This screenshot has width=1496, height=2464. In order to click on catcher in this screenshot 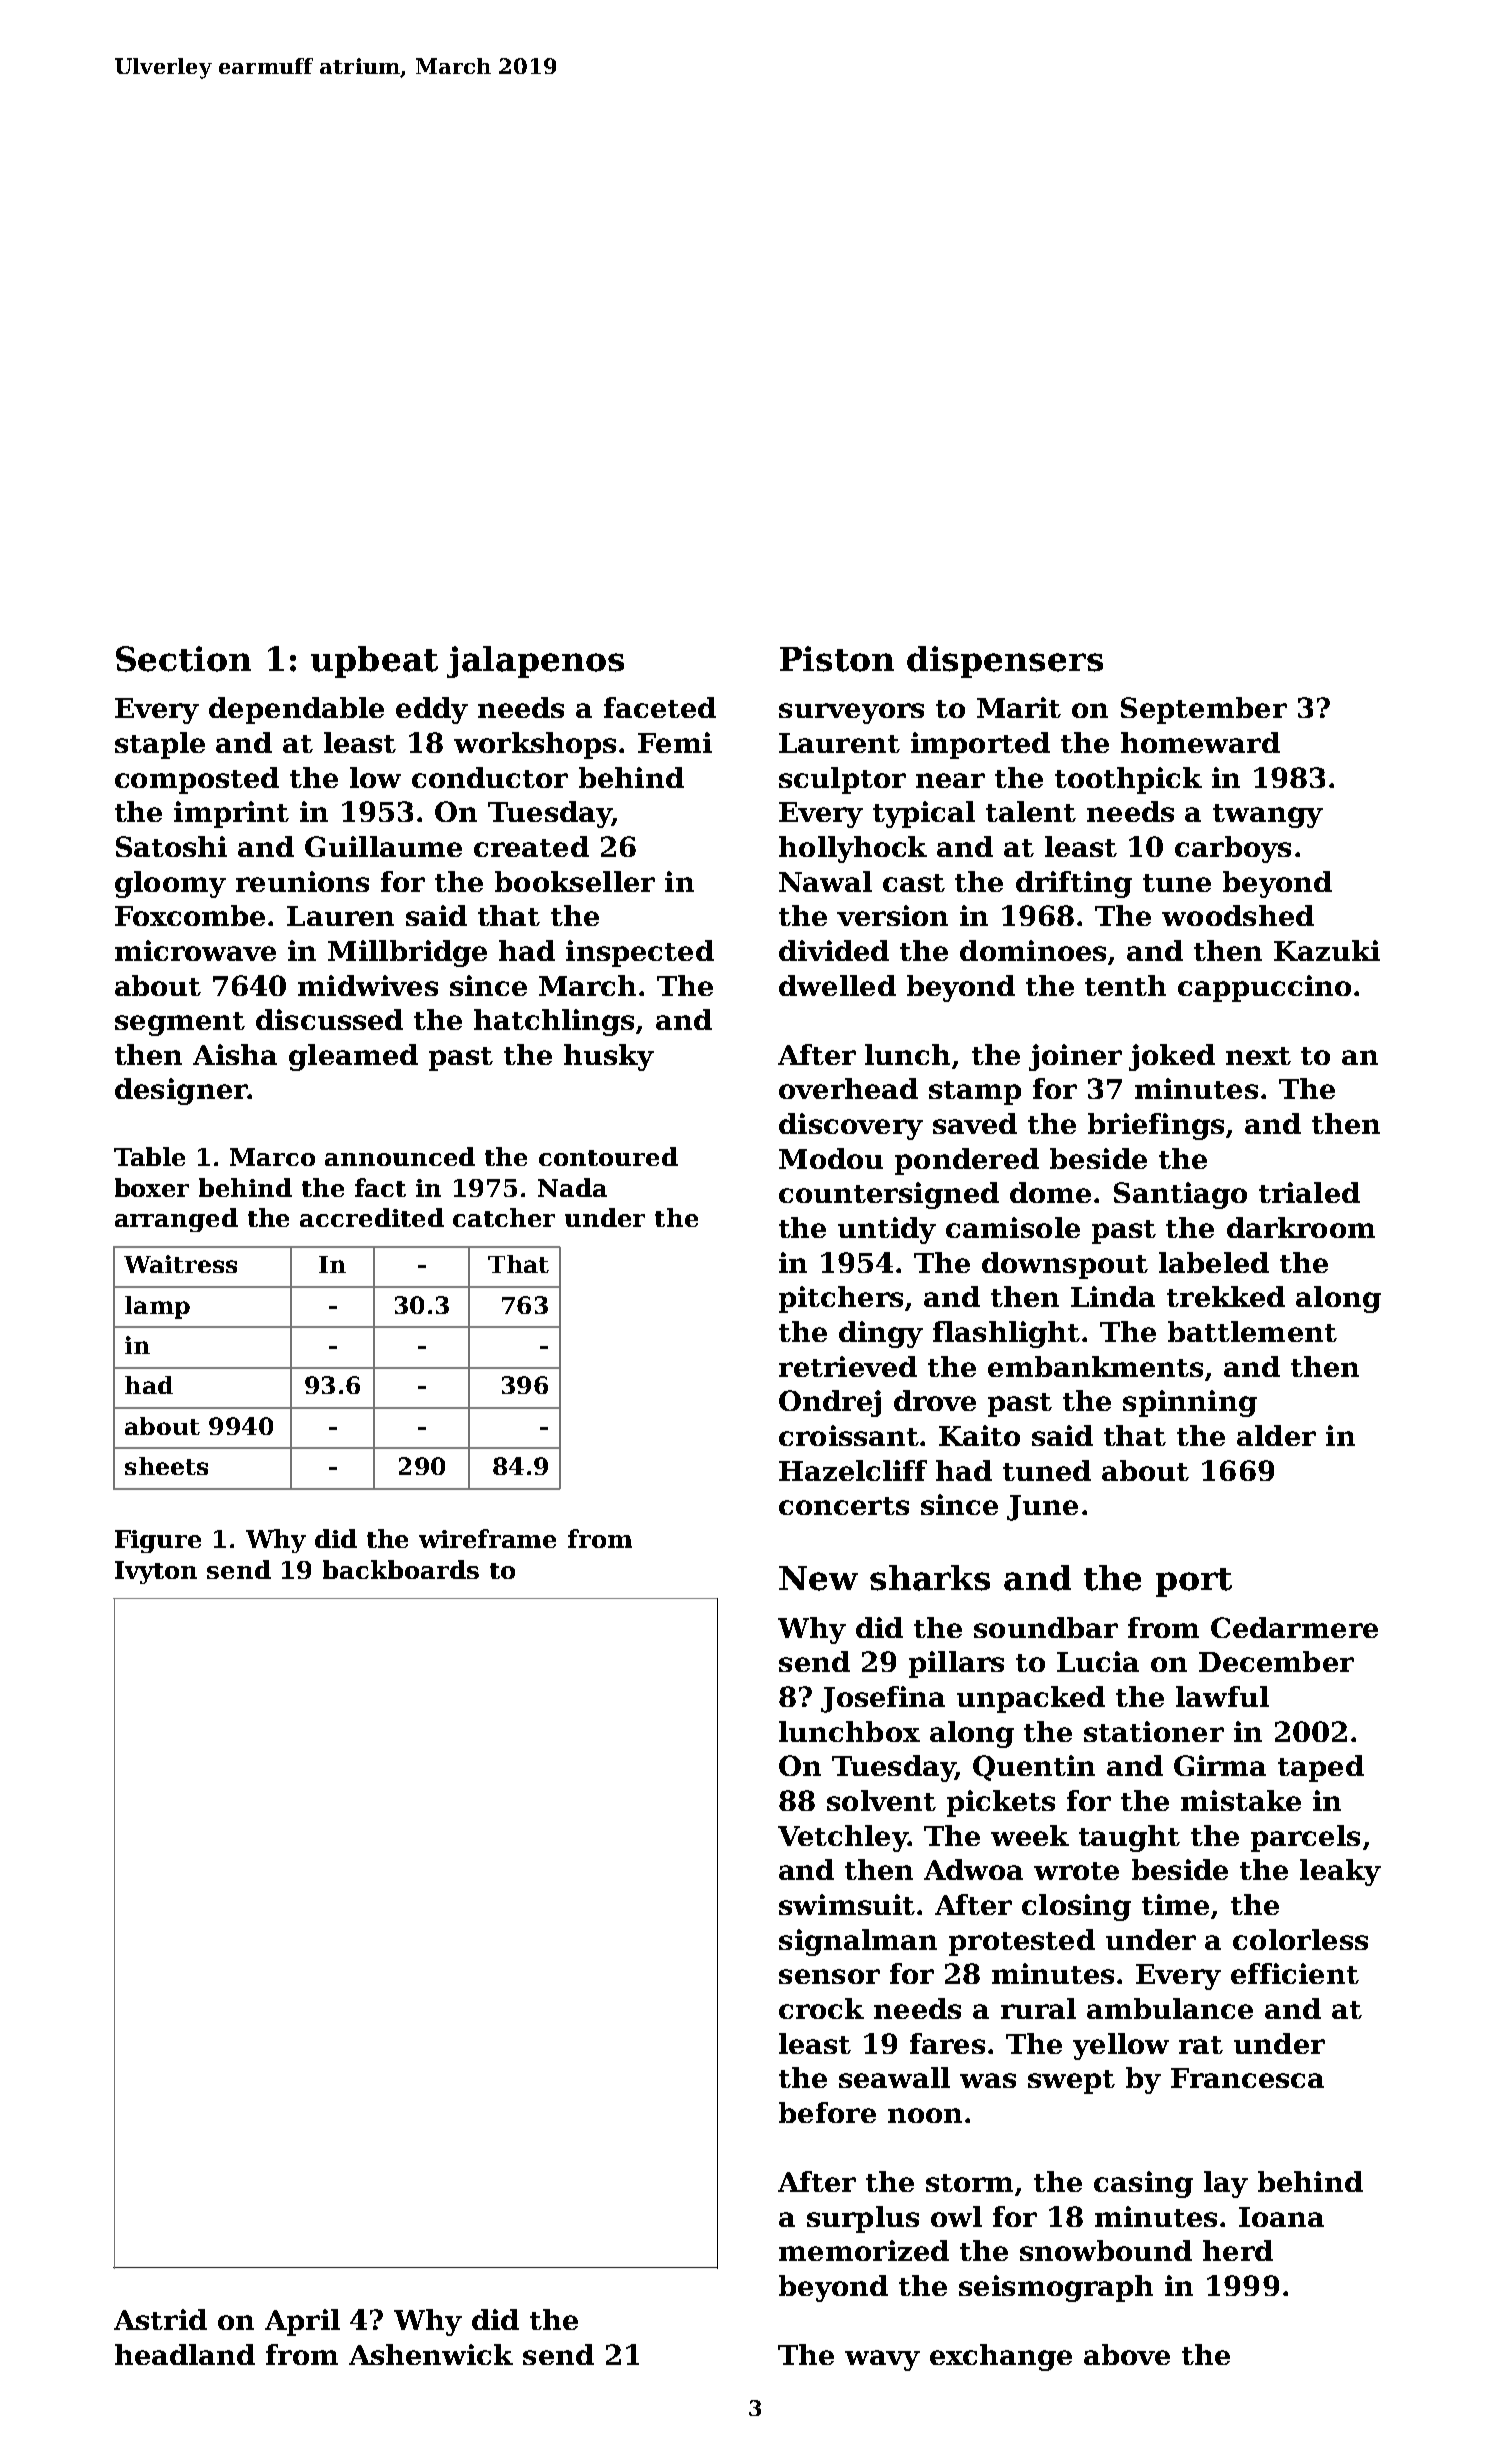, I will do `click(504, 1217)`.
